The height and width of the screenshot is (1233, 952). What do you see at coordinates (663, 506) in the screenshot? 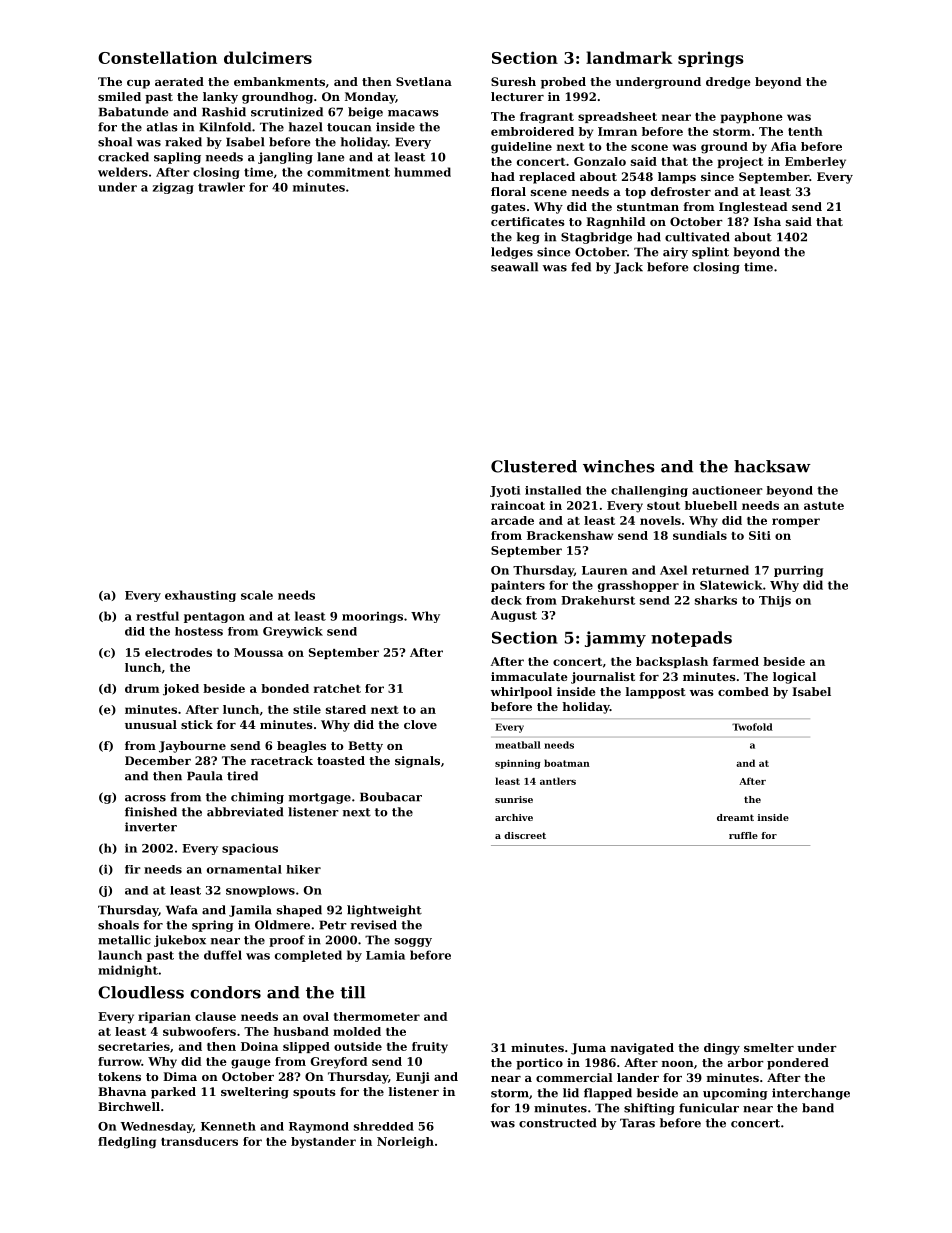
I see `stout` at bounding box center [663, 506].
